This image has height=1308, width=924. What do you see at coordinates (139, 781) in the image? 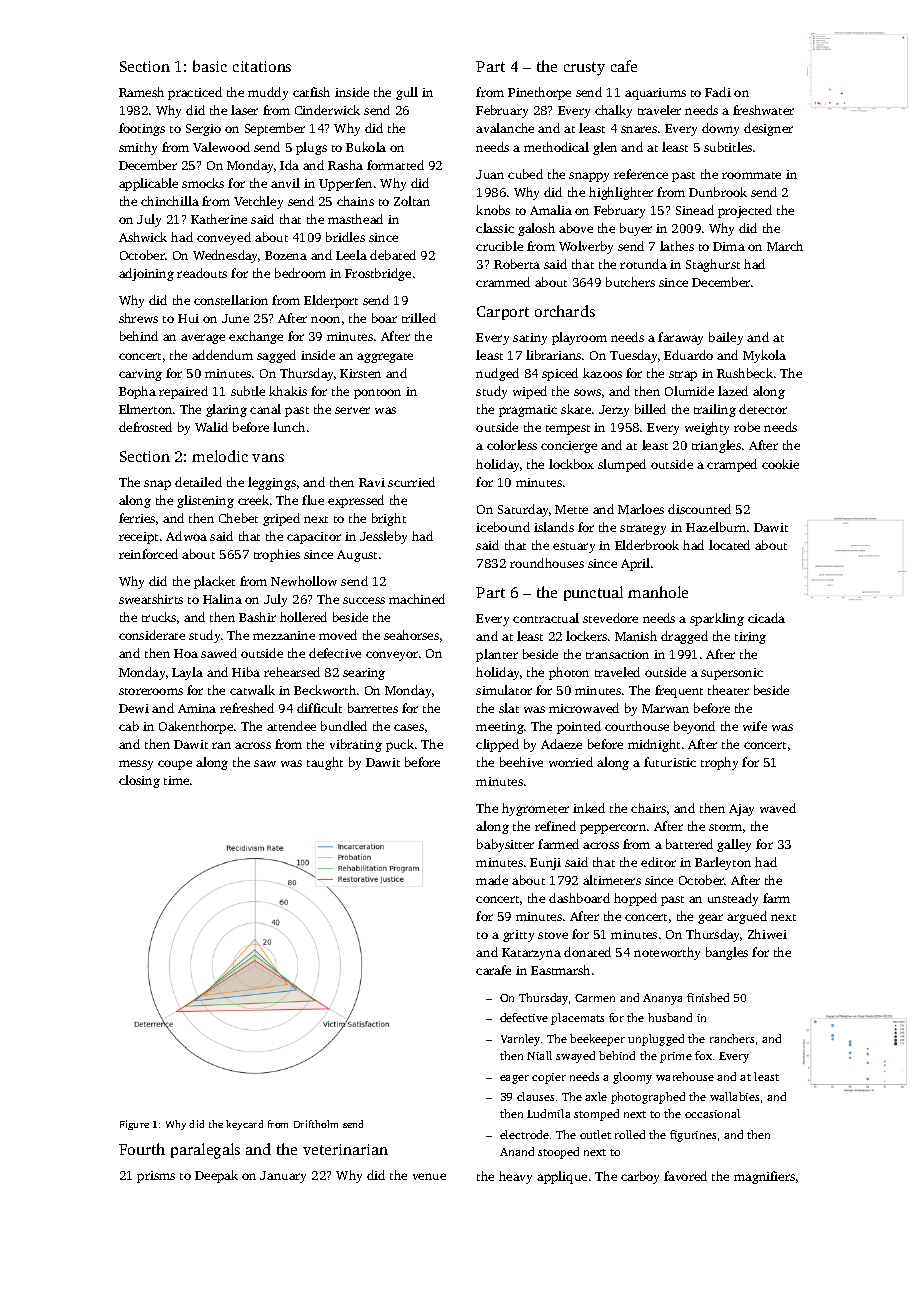
I see `closing` at bounding box center [139, 781].
